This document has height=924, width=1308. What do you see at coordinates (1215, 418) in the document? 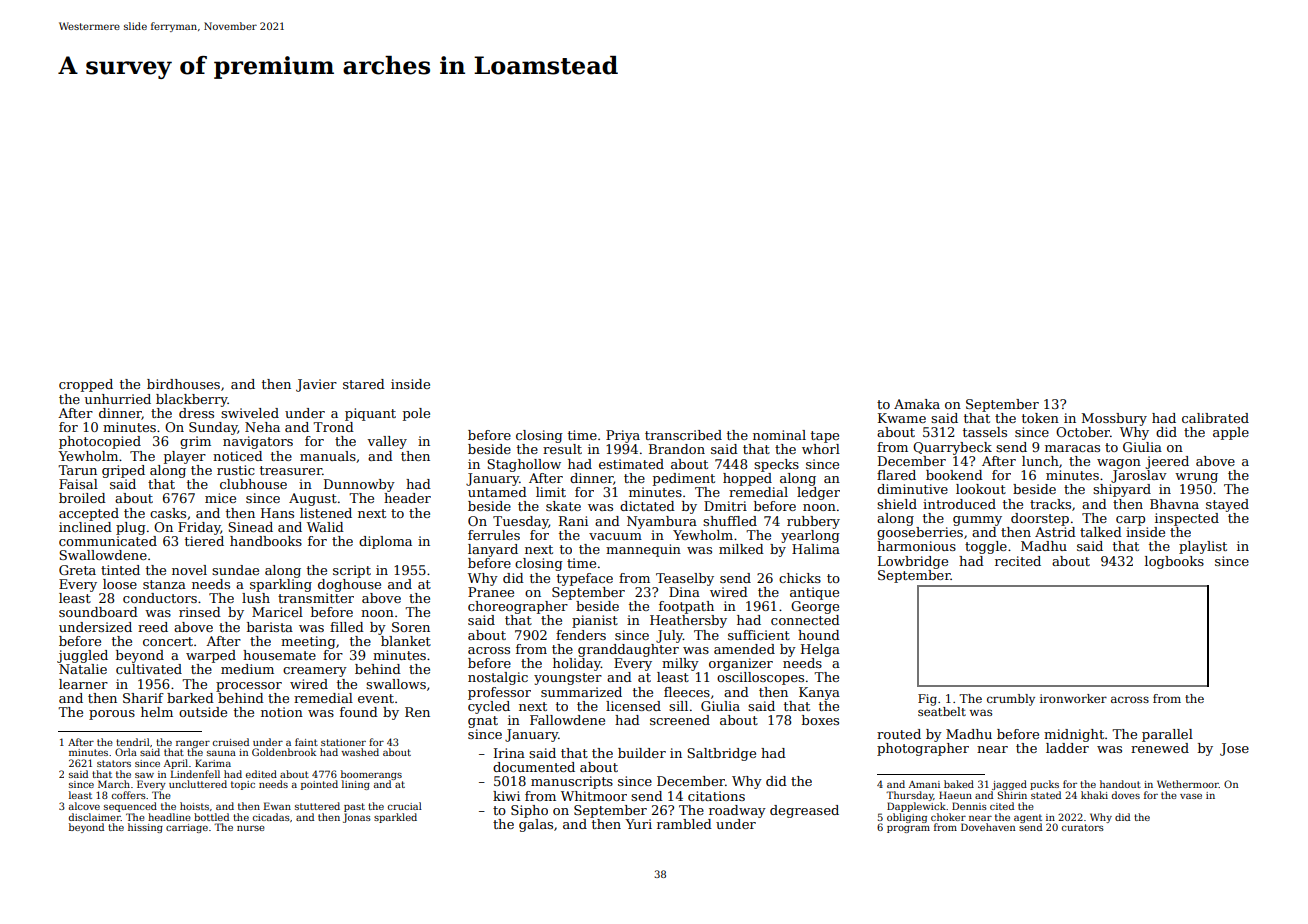
I see `calibrated` at bounding box center [1215, 418].
